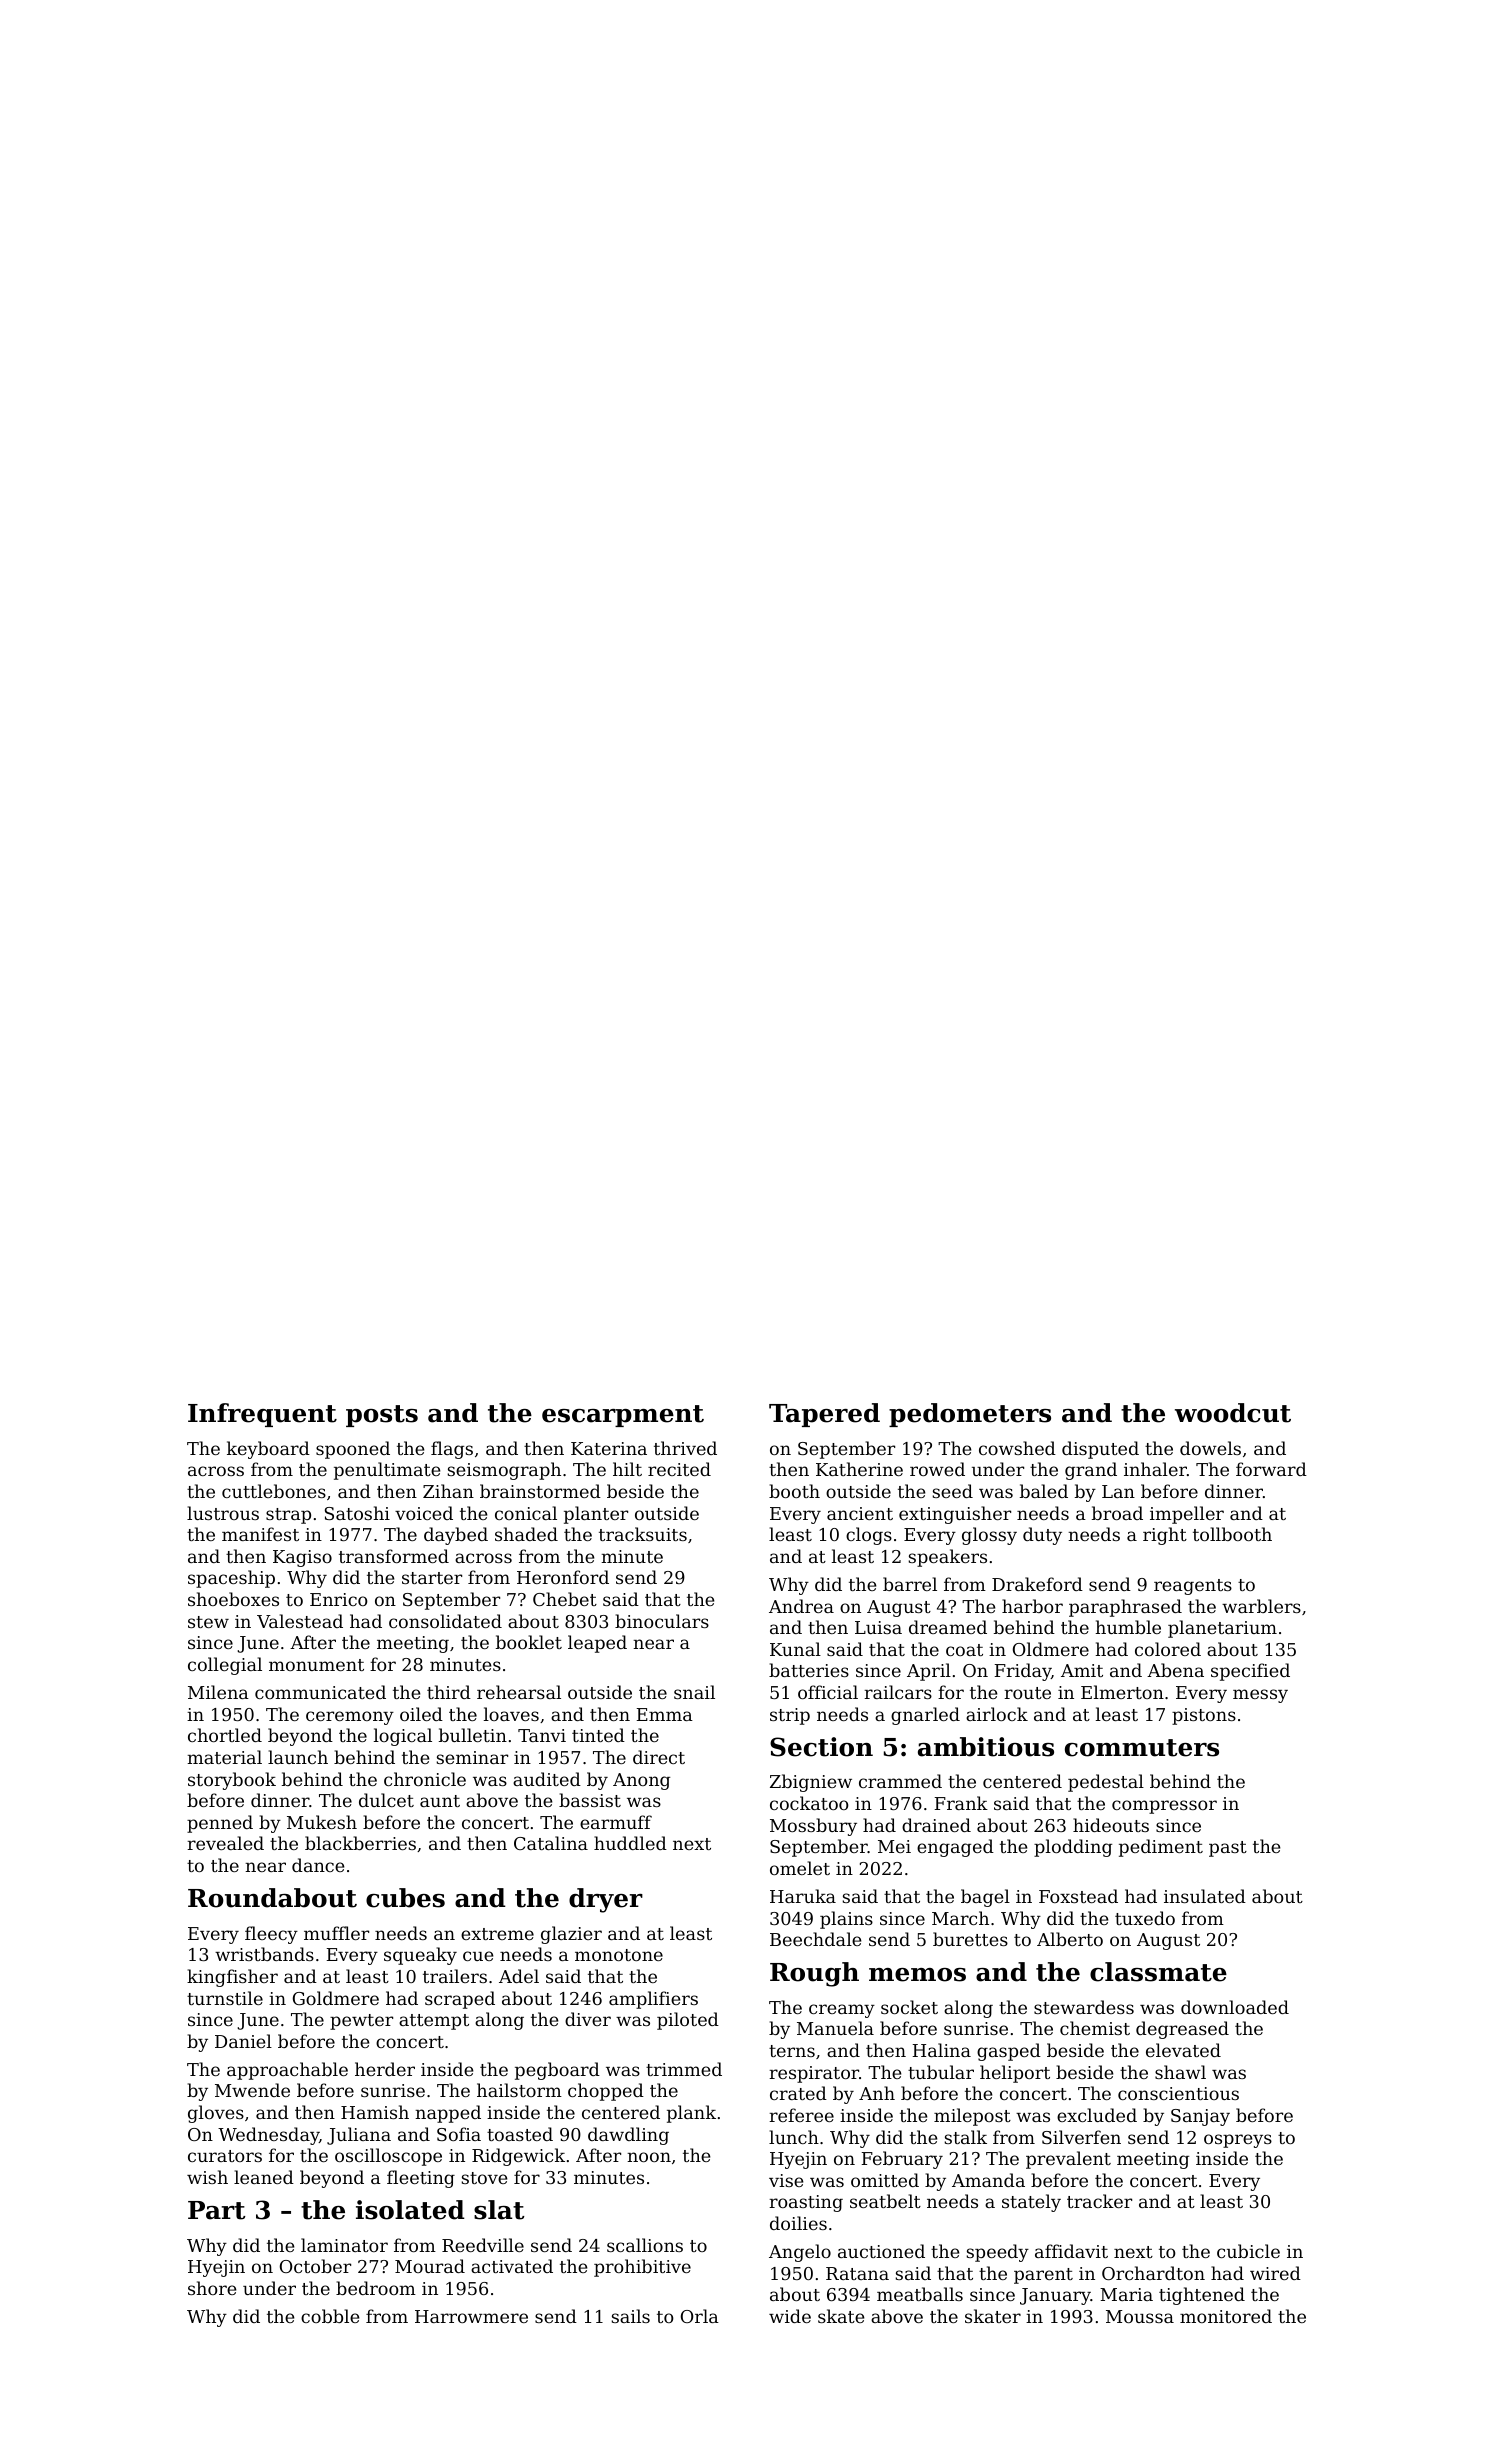 The width and height of the image is (1496, 2464). Describe the element at coordinates (860, 1513) in the image. I see `ancient` at that location.
